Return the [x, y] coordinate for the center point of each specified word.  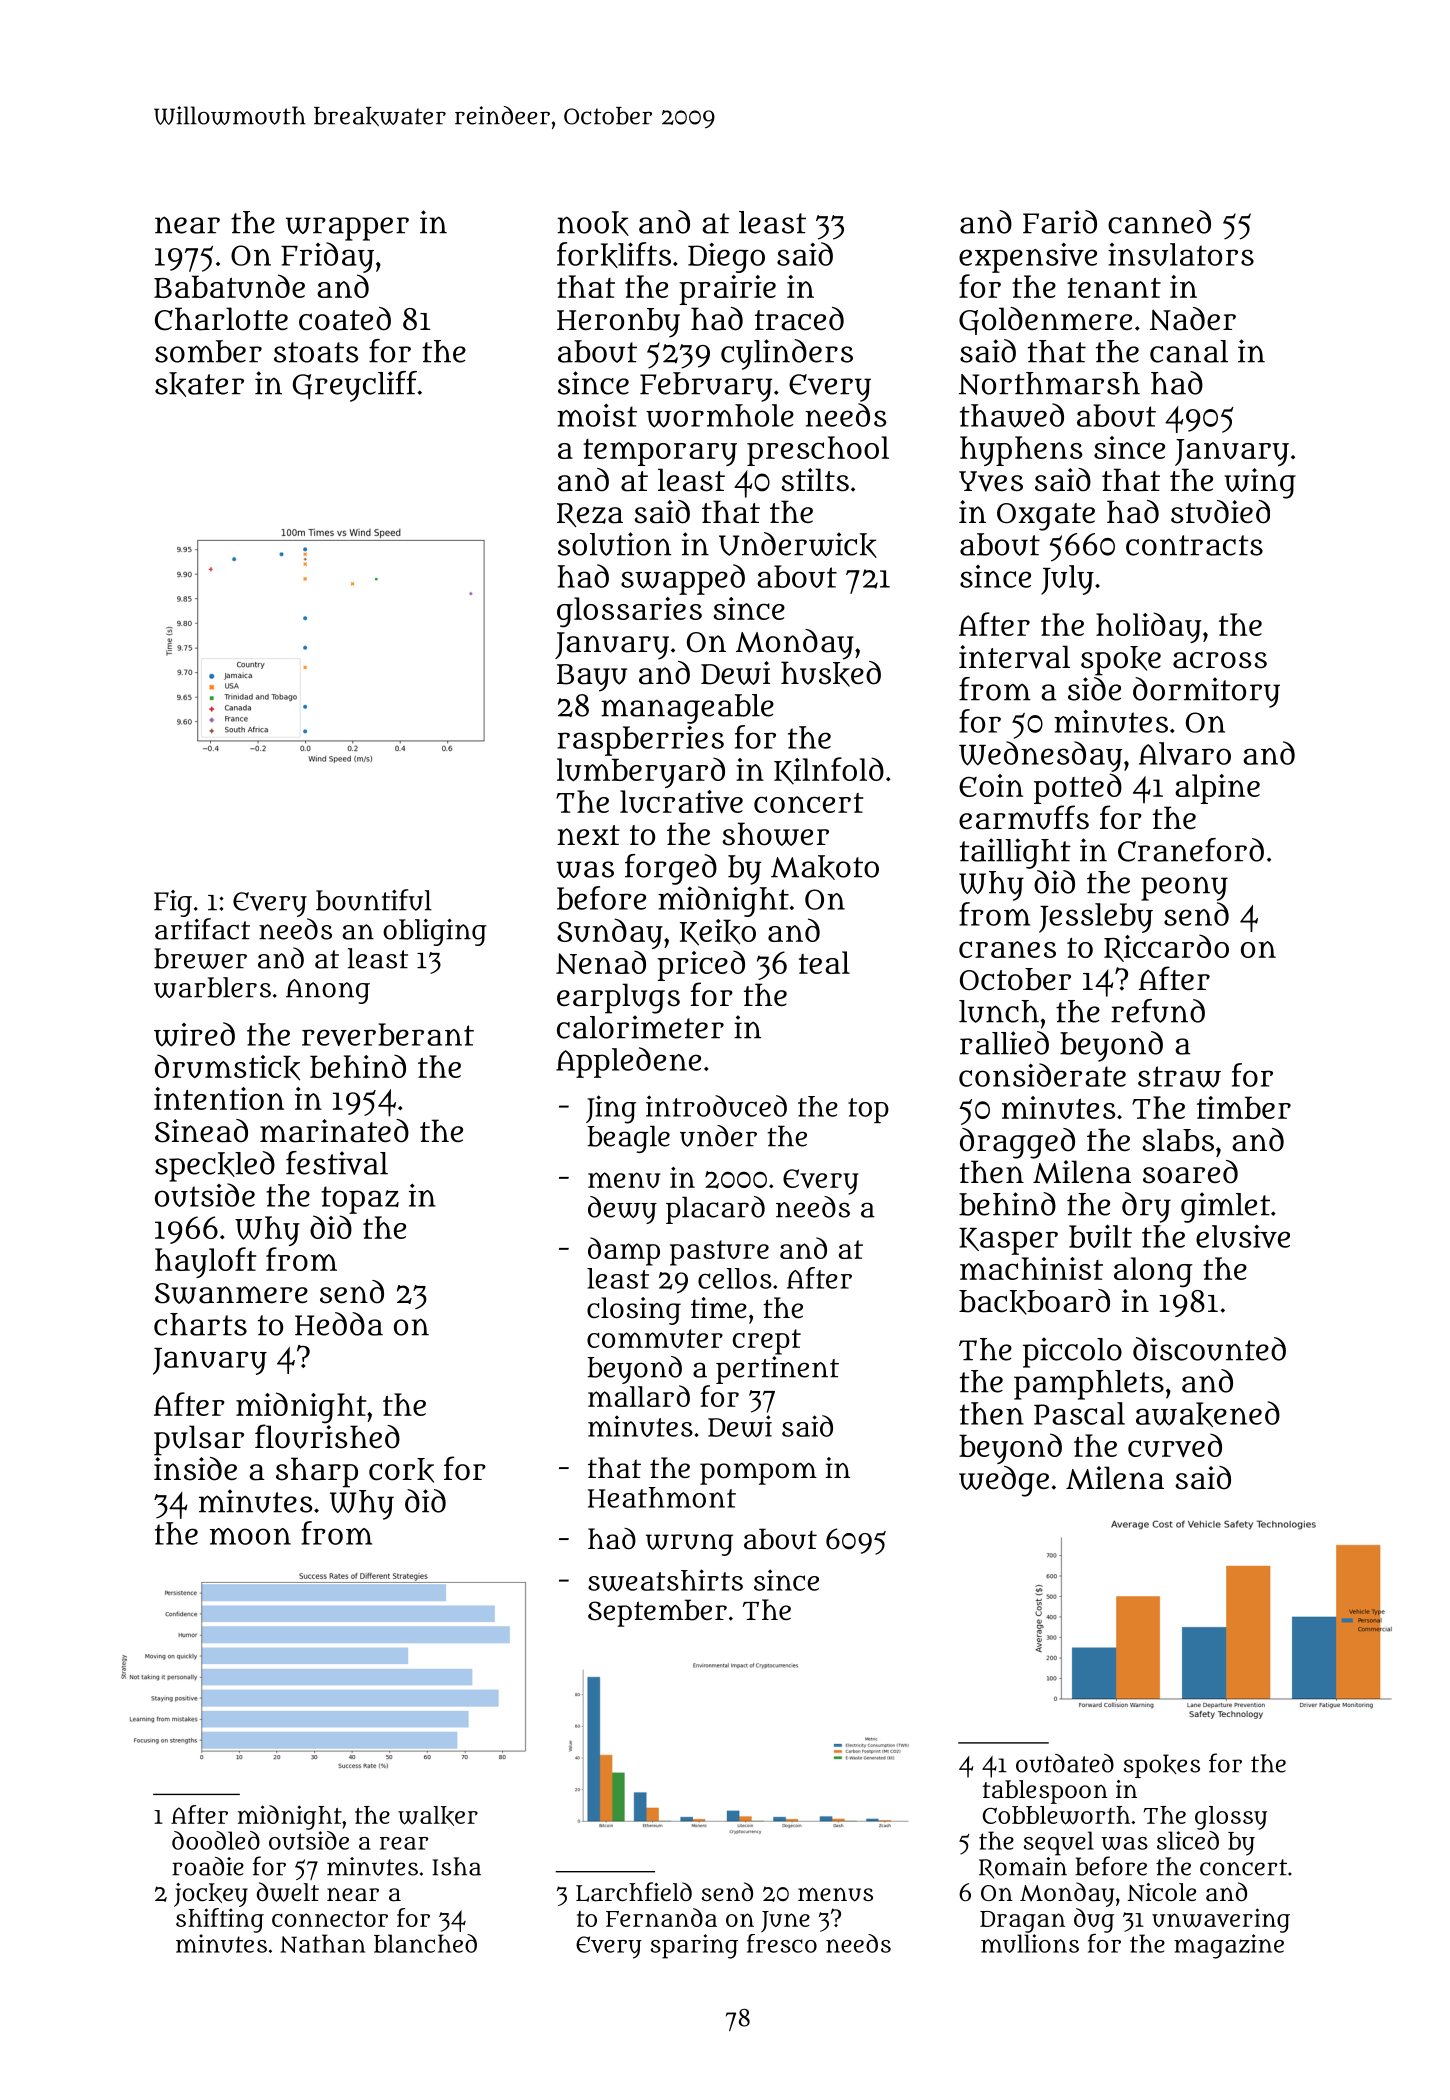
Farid [1060, 222]
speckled [215, 1166]
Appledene [628, 1062]
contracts [1194, 545]
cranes [1007, 949]
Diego [726, 258]
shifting [220, 1920]
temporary [660, 452]
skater [199, 384]
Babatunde [229, 286]
